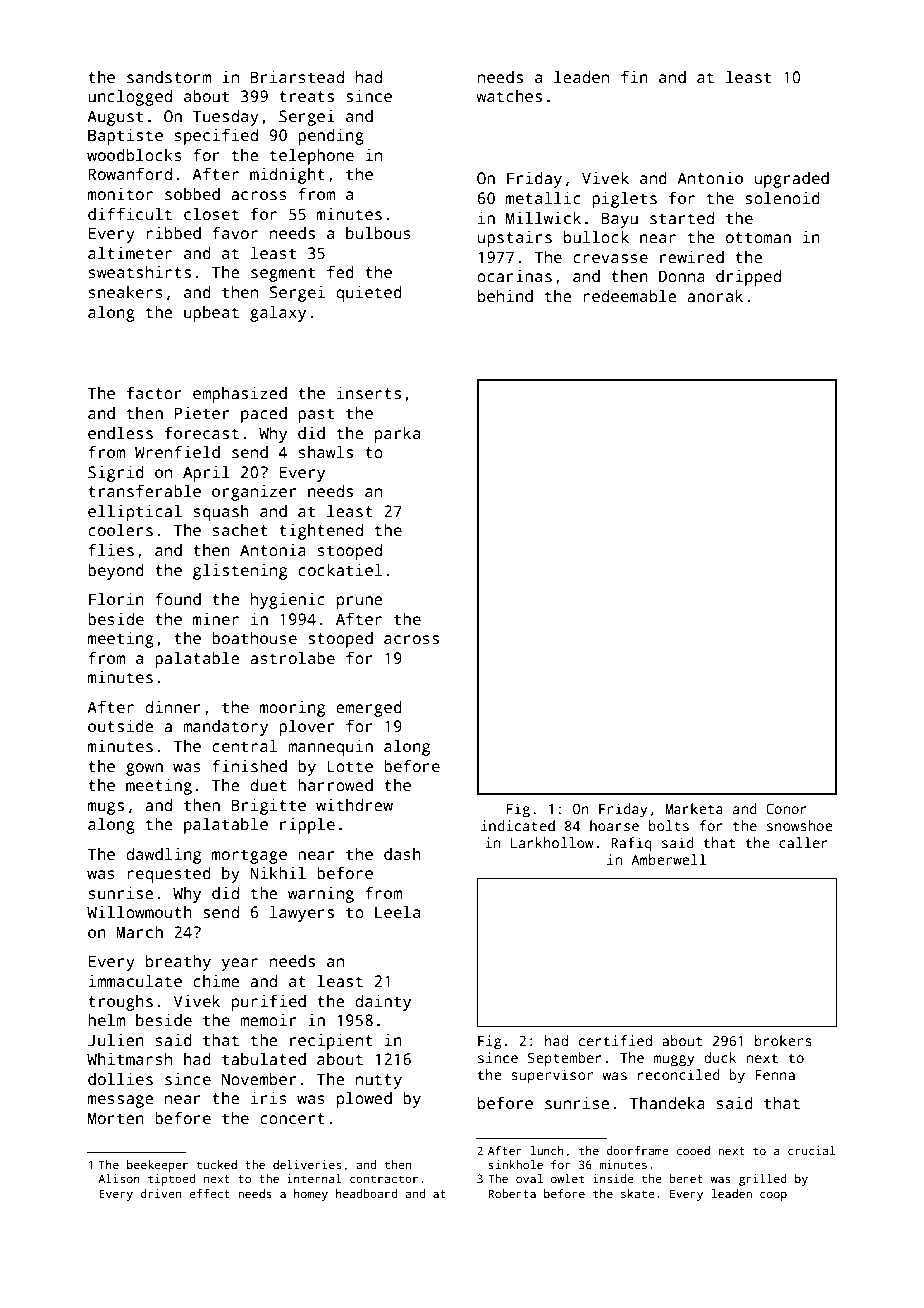  I want to click on Tuesday, so click(226, 118).
